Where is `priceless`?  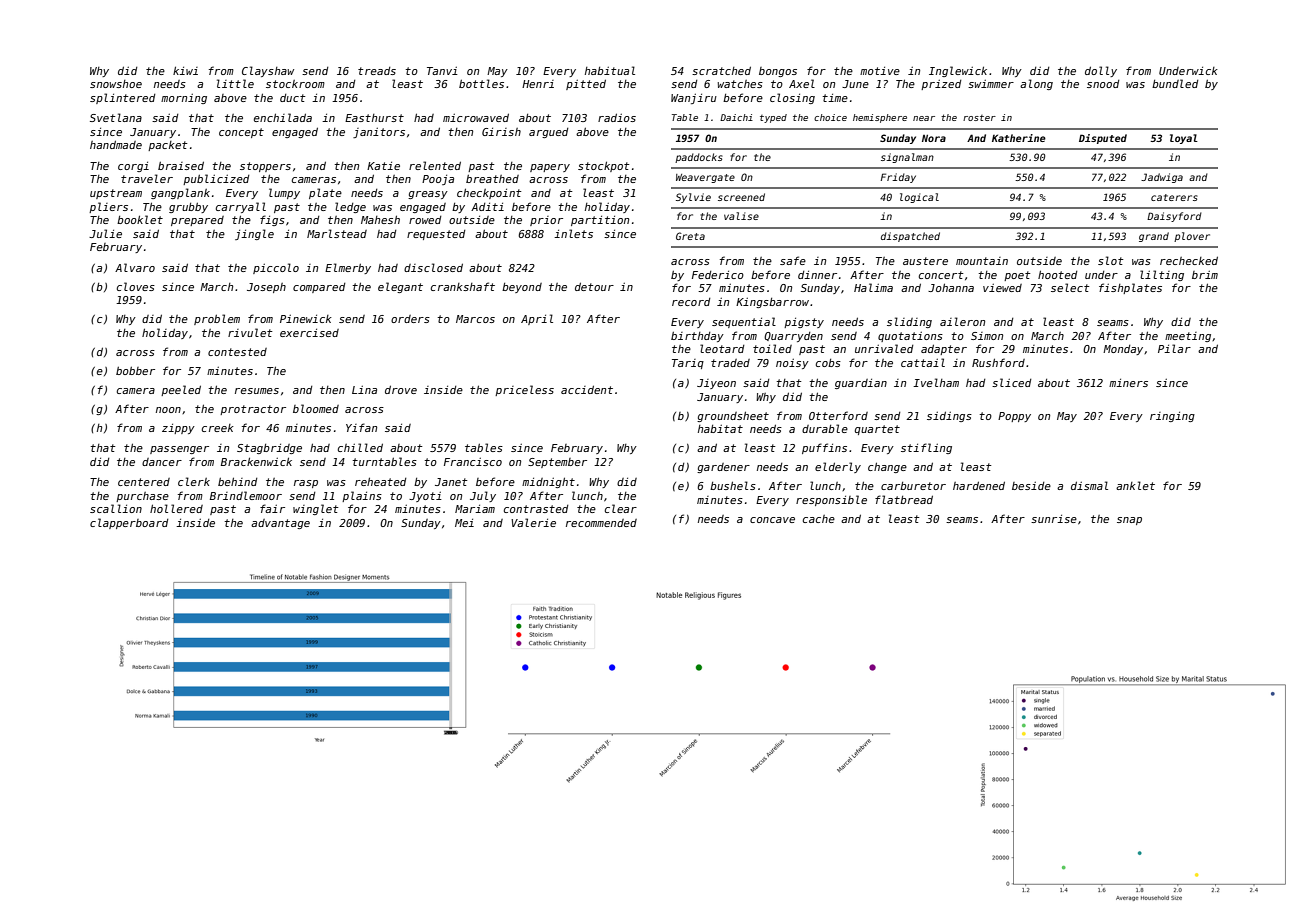 priceless is located at coordinates (524, 390).
